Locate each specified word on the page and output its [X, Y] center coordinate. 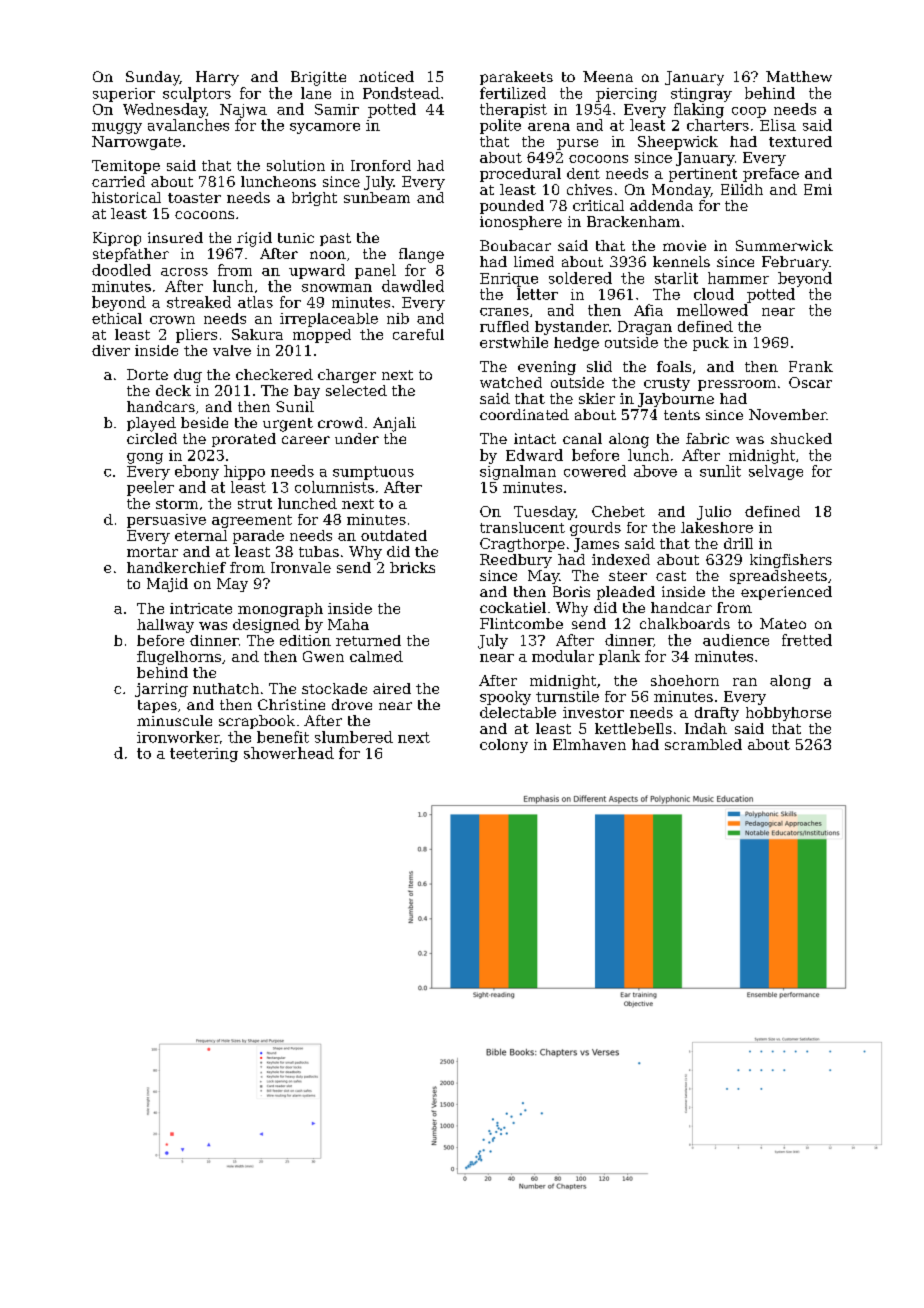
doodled [121, 270]
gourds [595, 529]
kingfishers [791, 561]
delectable [518, 712]
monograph [280, 610]
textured [800, 141]
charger [347, 376]
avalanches [188, 125]
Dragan [645, 328]
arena [549, 127]
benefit [283, 737]
